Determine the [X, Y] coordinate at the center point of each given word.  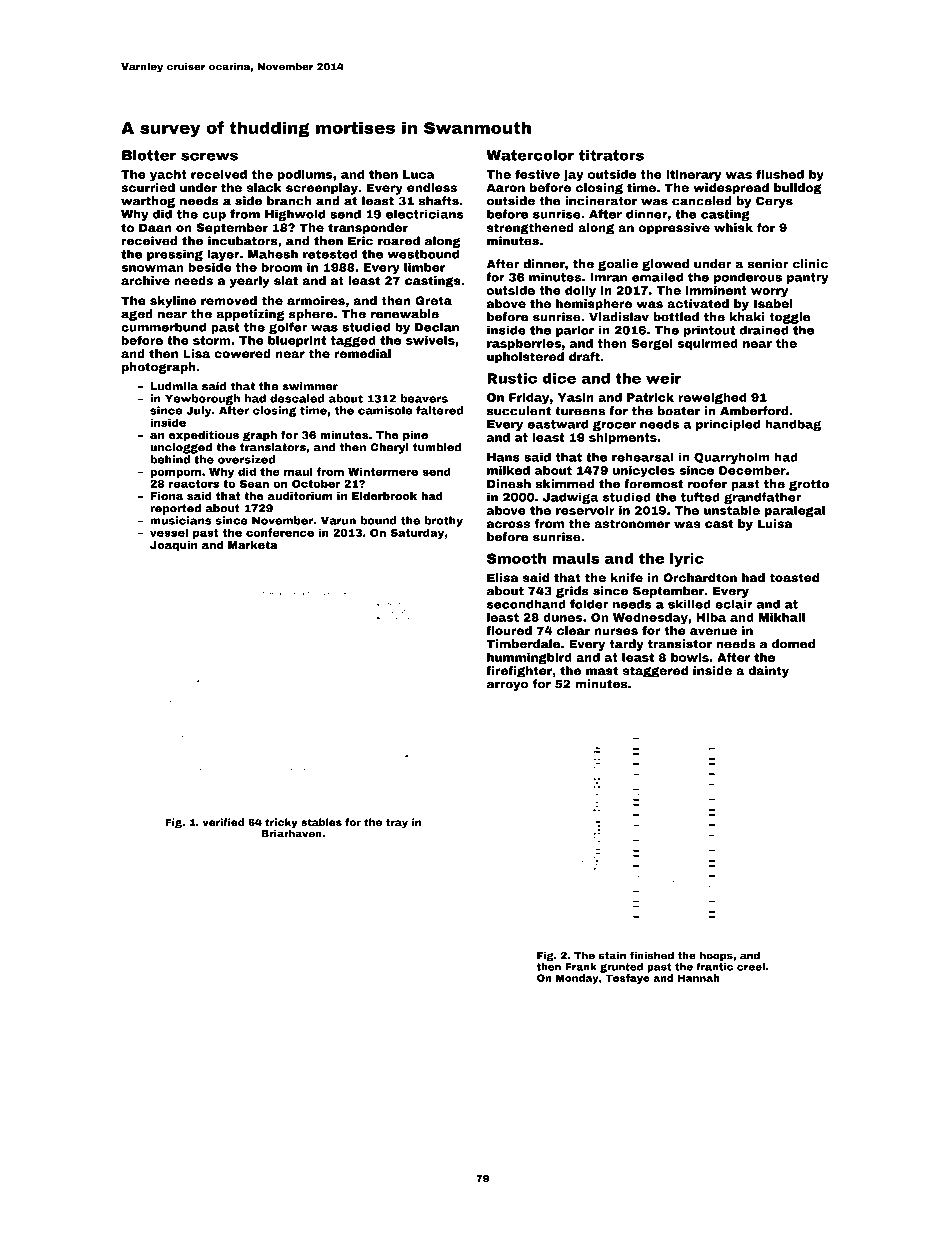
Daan [155, 227]
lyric [687, 560]
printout [709, 331]
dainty [768, 672]
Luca [419, 174]
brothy [444, 521]
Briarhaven [292, 833]
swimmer [310, 386]
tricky [281, 823]
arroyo [507, 686]
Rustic [512, 378]
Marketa [253, 545]
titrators [611, 155]
